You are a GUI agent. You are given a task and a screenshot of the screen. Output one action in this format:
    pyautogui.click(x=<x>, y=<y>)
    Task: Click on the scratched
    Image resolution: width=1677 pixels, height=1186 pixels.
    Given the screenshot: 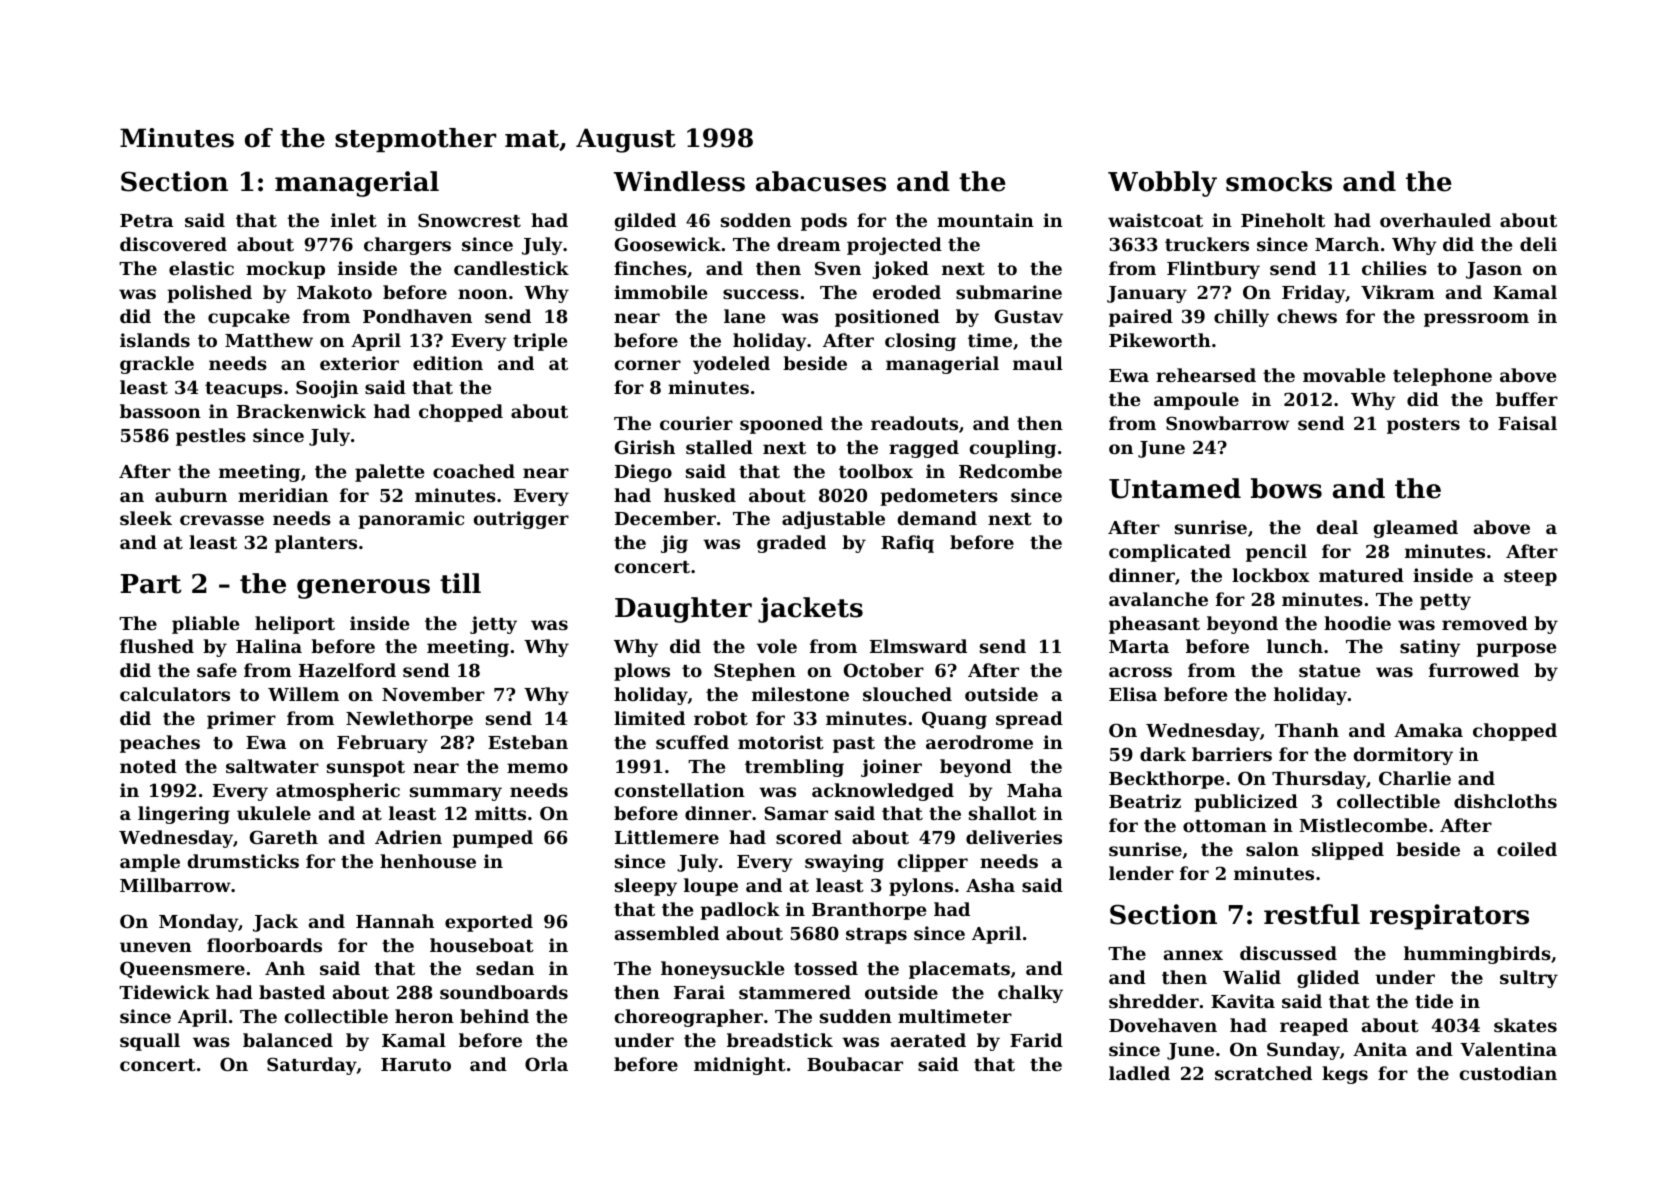 What is the action you would take?
    pyautogui.click(x=1263, y=1073)
